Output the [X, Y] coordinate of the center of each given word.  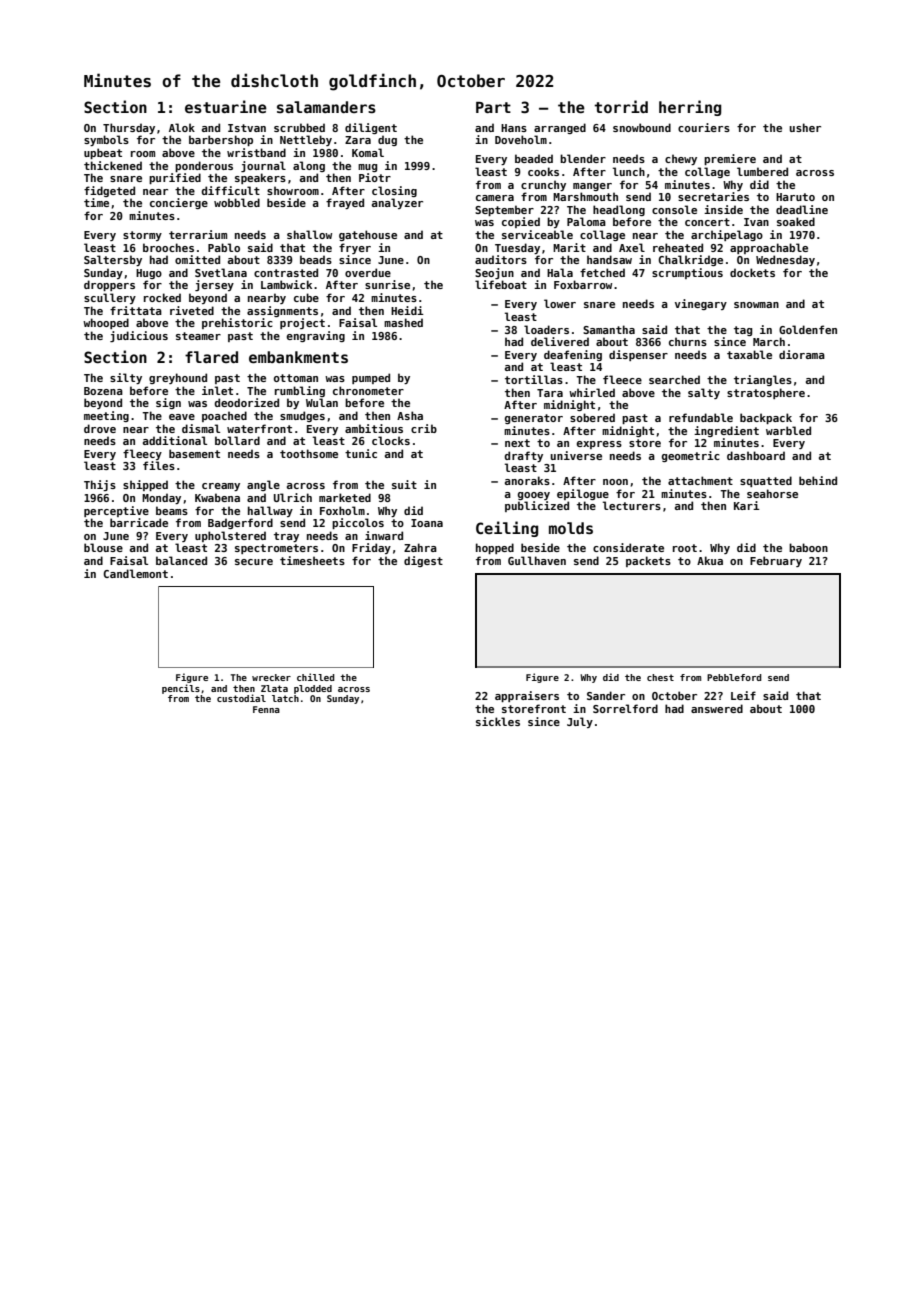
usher [805, 127]
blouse [103, 547]
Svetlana [221, 272]
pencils [181, 689]
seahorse [772, 493]
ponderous [204, 166]
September [504, 210]
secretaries [713, 196]
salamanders [326, 107]
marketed [345, 497]
